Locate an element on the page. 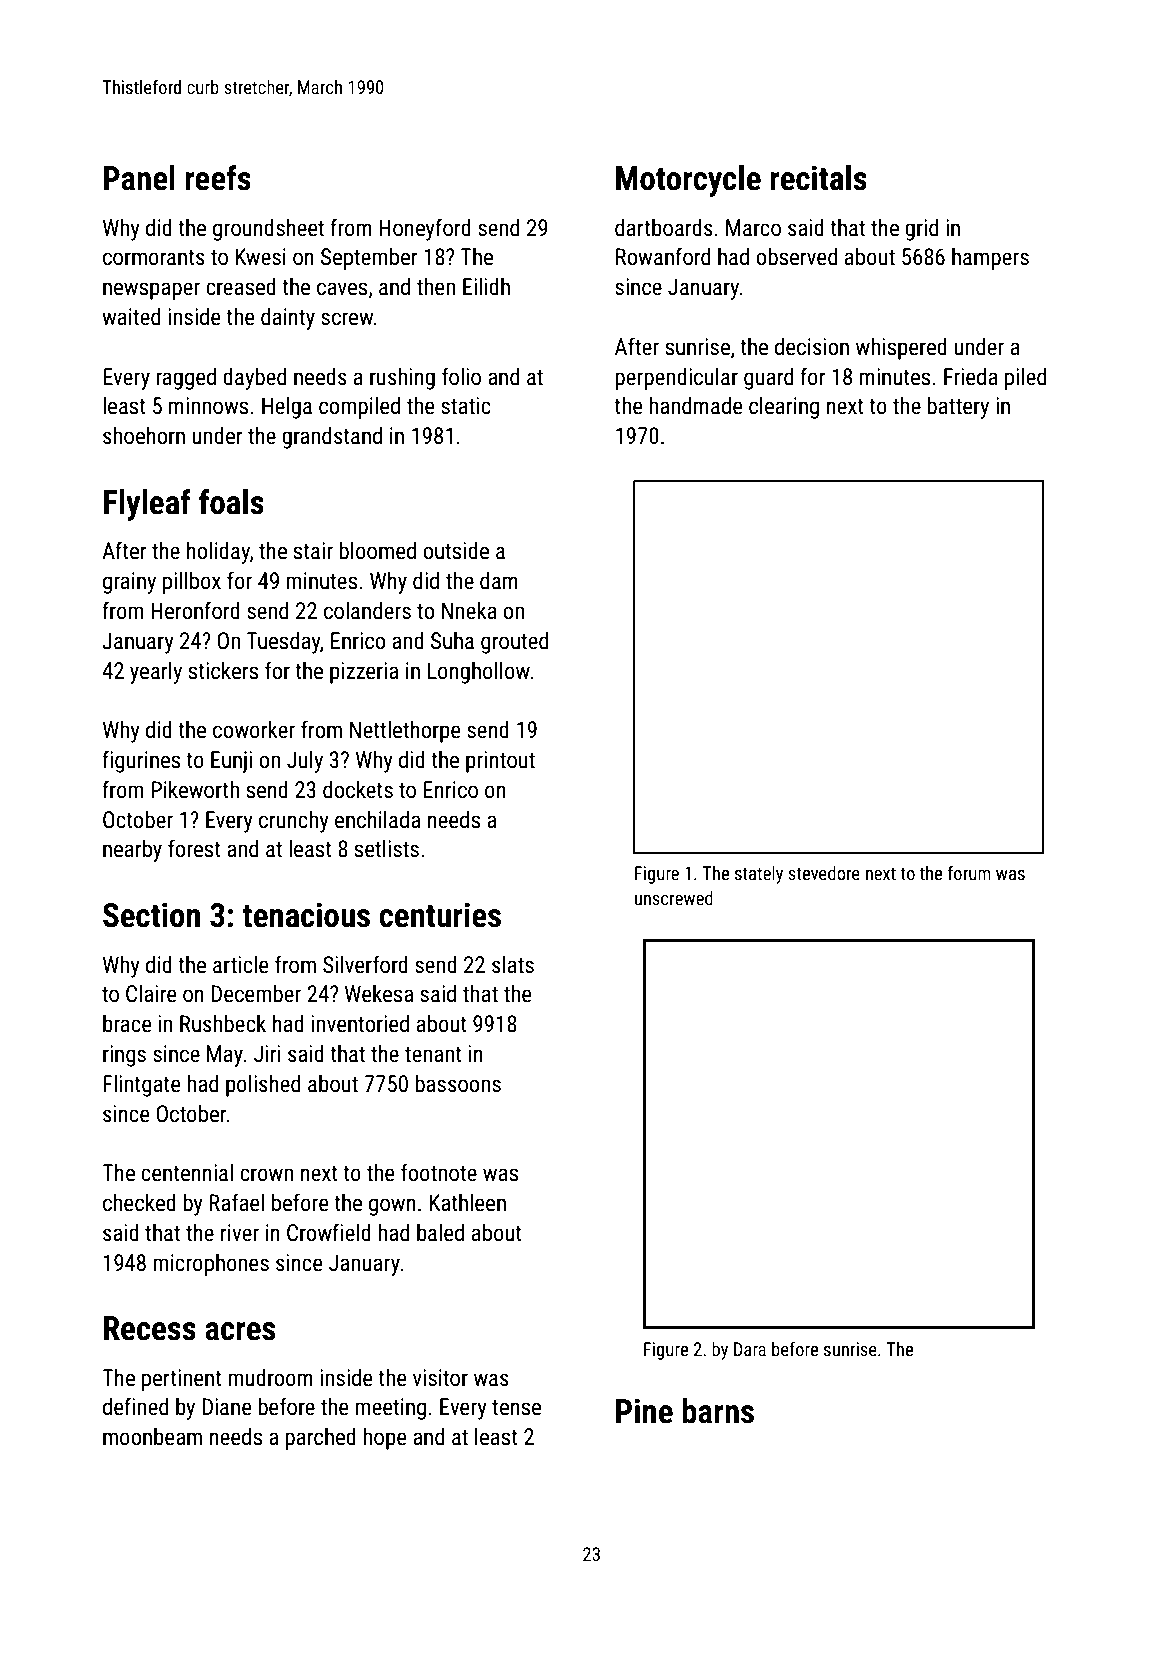 This page has width=1165, height=1654. dam is located at coordinates (499, 581).
